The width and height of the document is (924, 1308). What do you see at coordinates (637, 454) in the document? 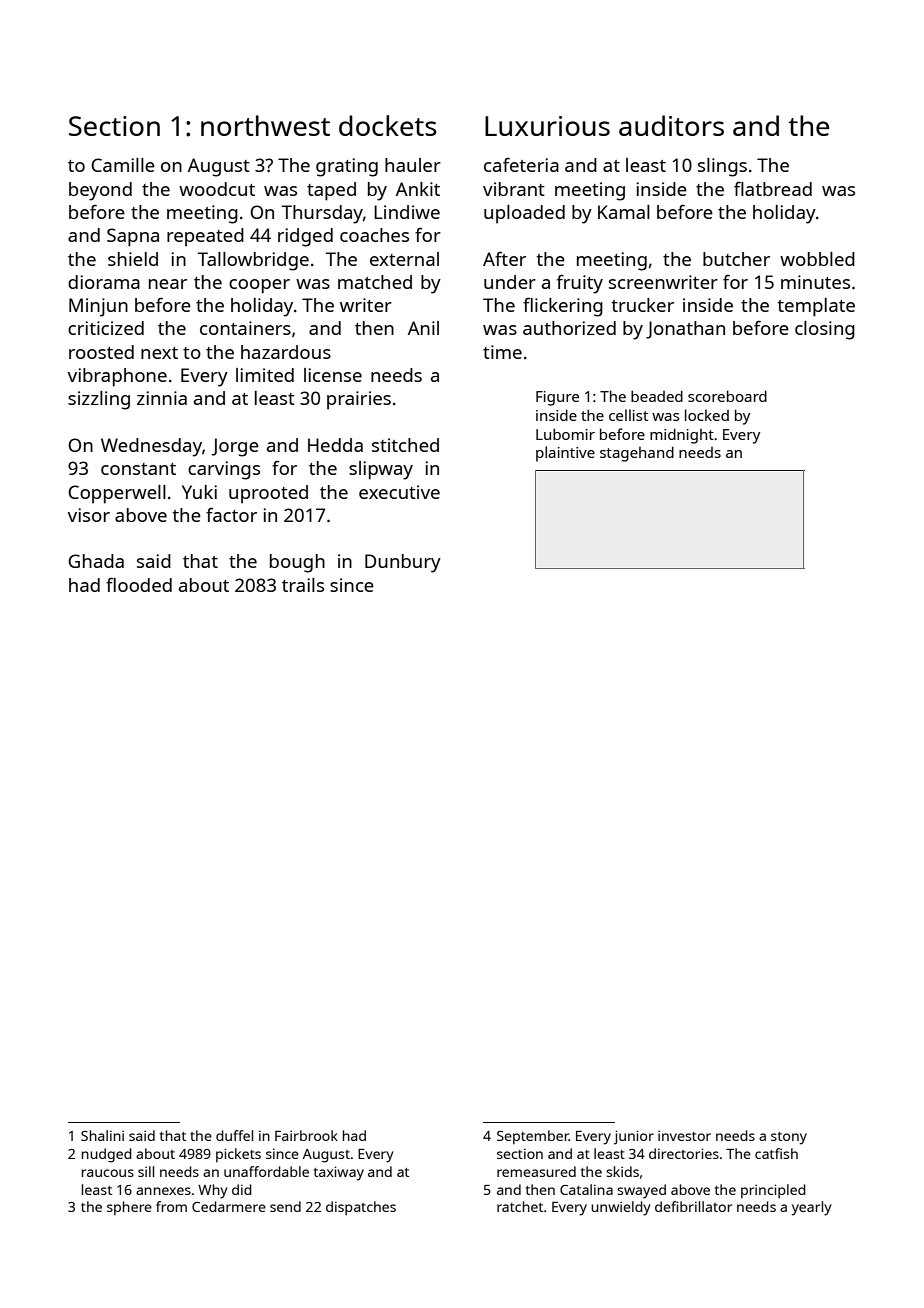
I see `stagehand` at bounding box center [637, 454].
